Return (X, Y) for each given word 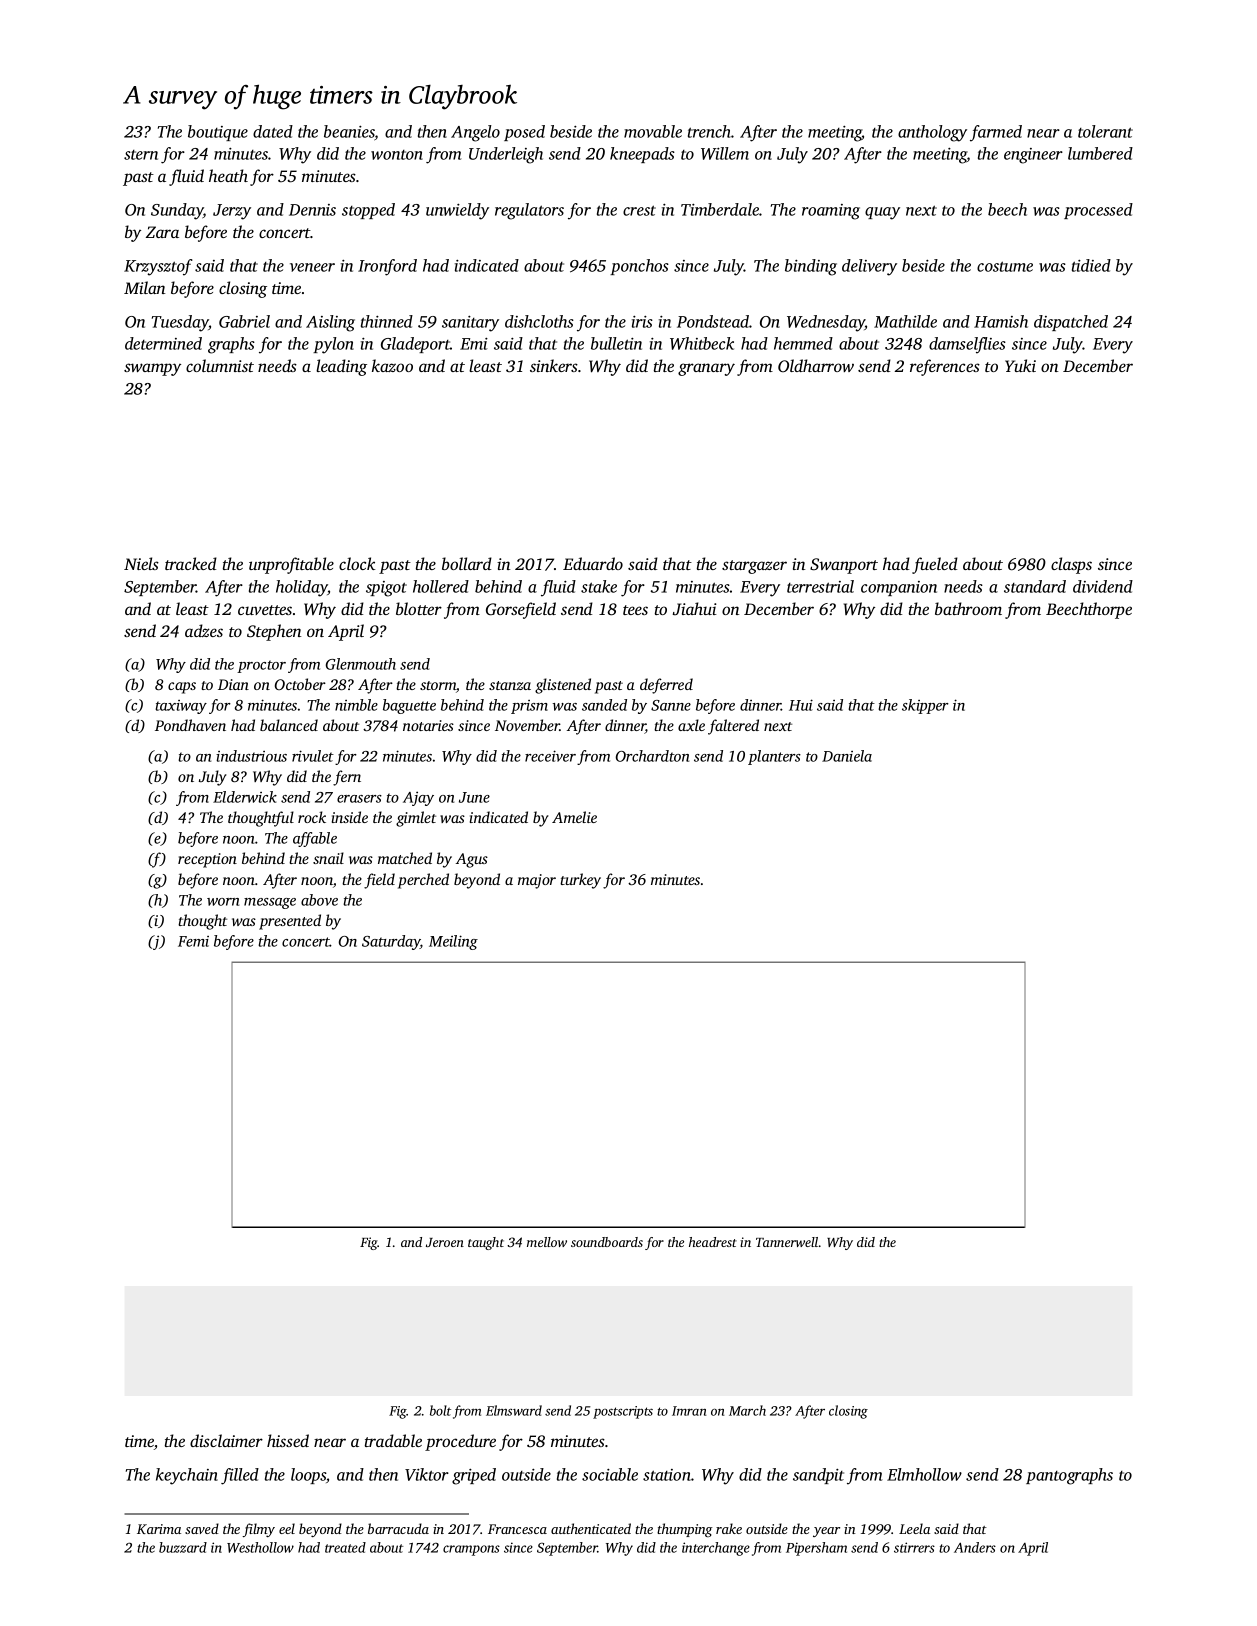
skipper (925, 706)
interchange (716, 1549)
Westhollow (260, 1547)
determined (163, 343)
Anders (975, 1547)
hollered (441, 586)
